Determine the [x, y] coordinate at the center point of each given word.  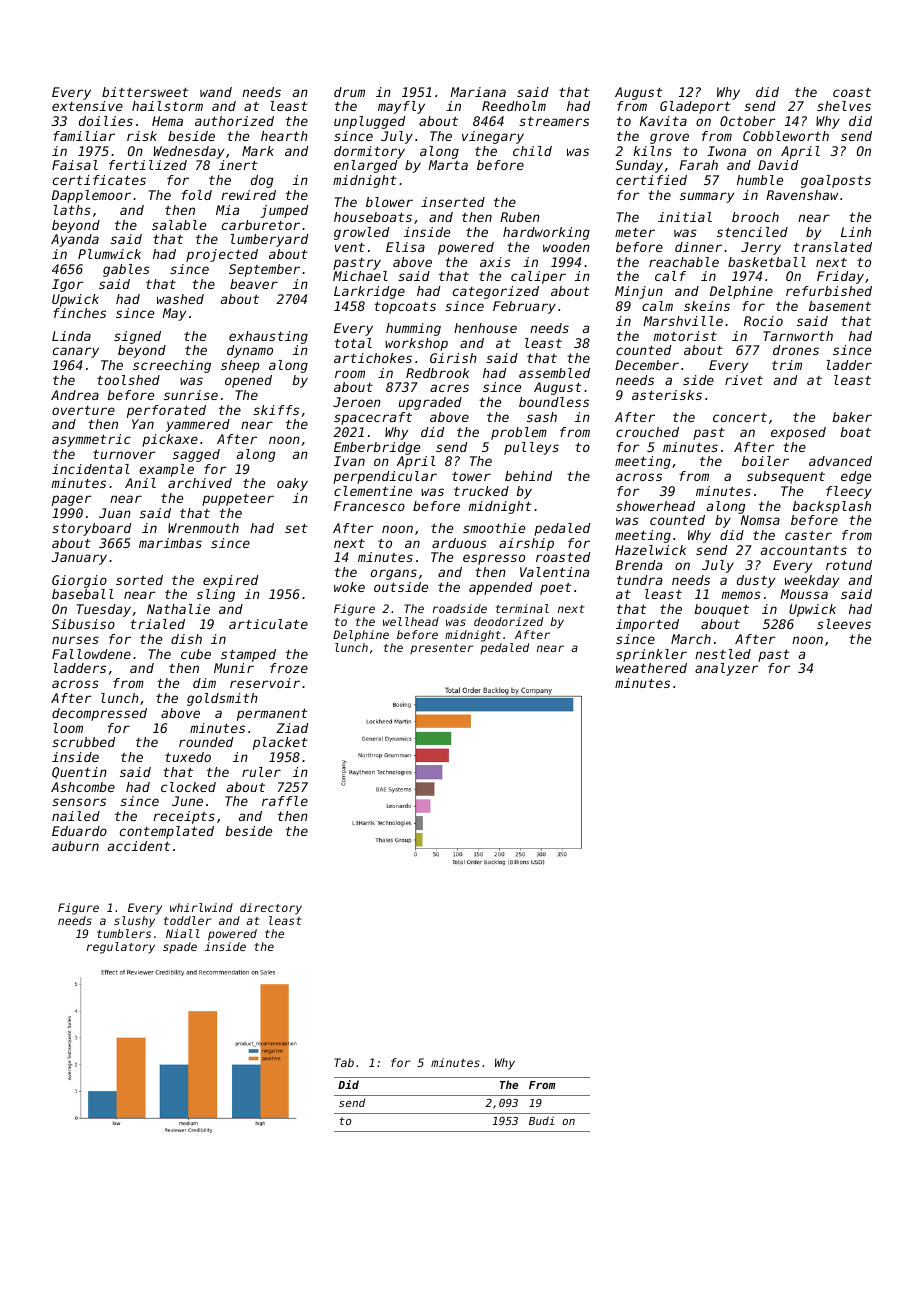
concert [740, 417]
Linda [71, 336]
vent [350, 247]
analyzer [727, 669]
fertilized [148, 165]
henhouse [485, 328]
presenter [442, 649]
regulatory [121, 948]
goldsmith [222, 699]
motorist [685, 336]
